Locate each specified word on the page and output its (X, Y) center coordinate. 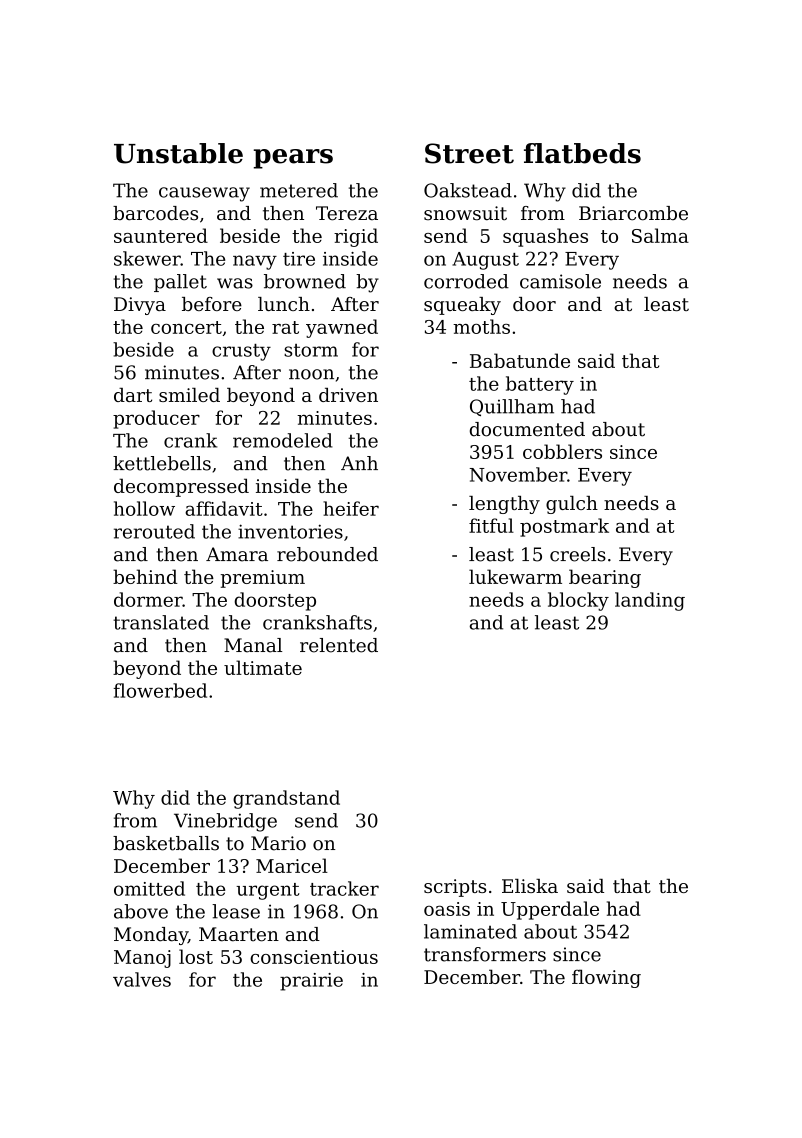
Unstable (178, 153)
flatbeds (582, 153)
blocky (578, 601)
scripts (455, 888)
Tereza (347, 213)
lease (236, 911)
